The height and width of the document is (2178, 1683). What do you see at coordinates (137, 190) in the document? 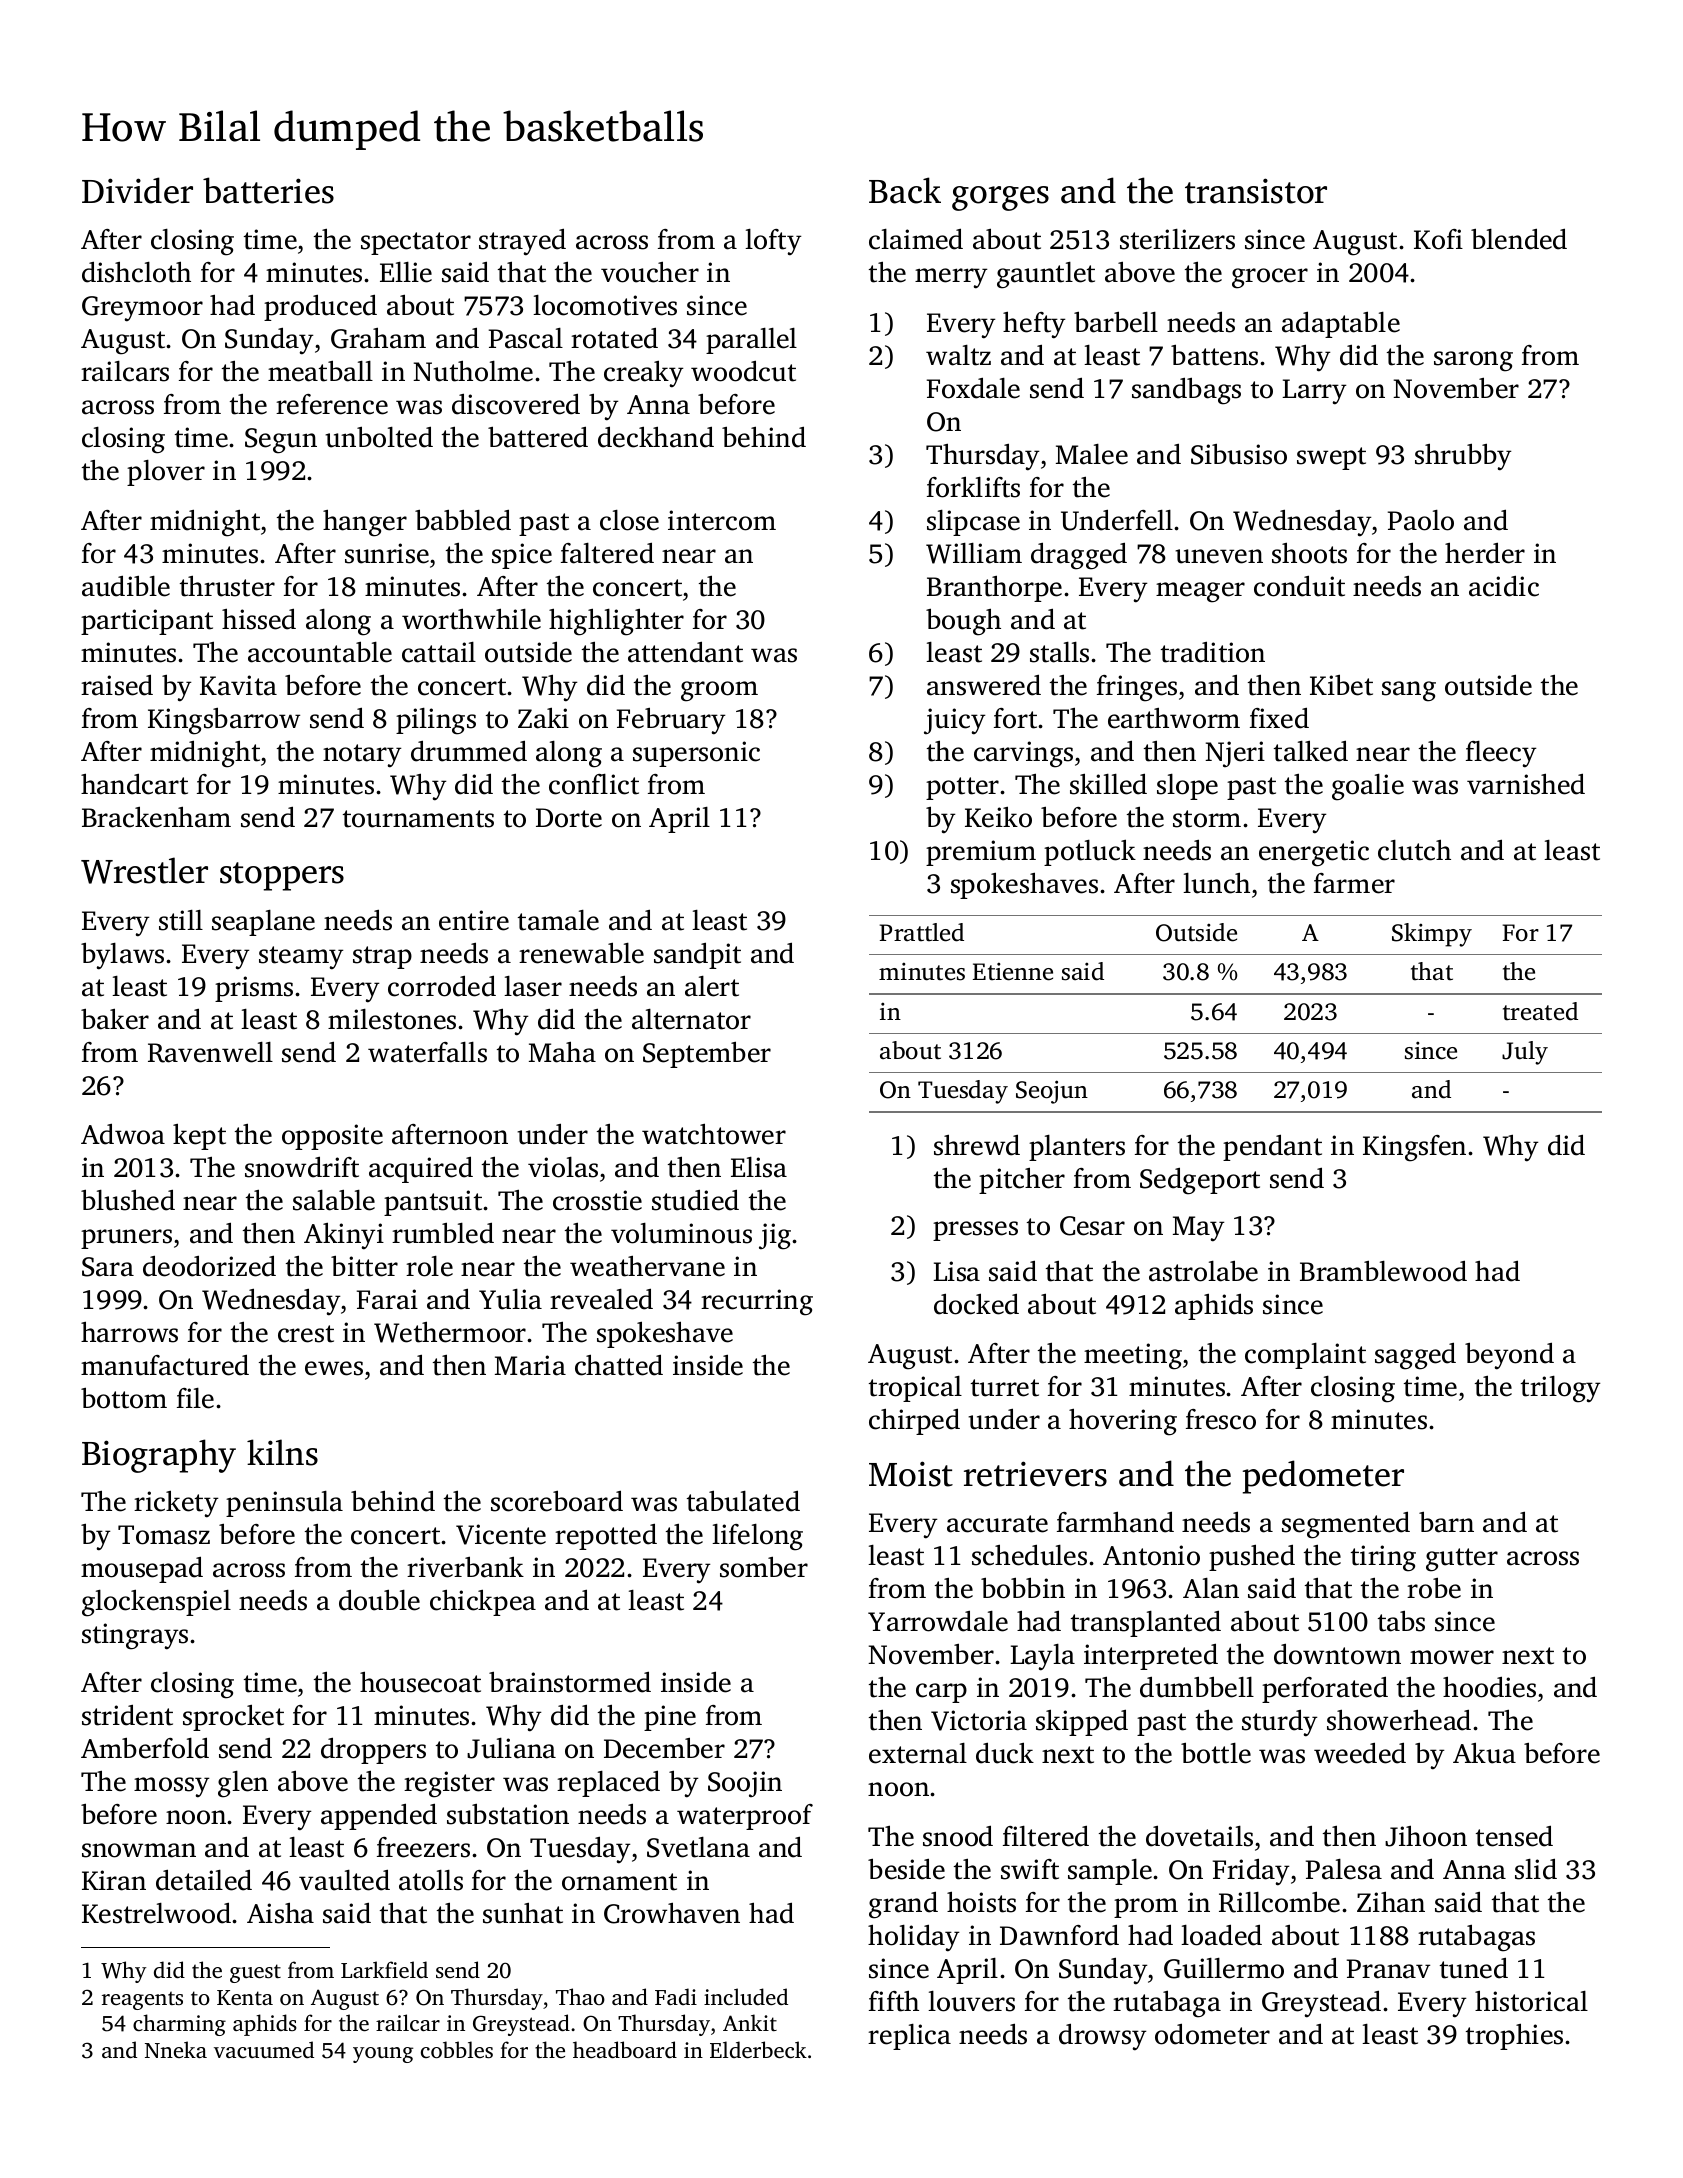
I see `Divider` at bounding box center [137, 190].
